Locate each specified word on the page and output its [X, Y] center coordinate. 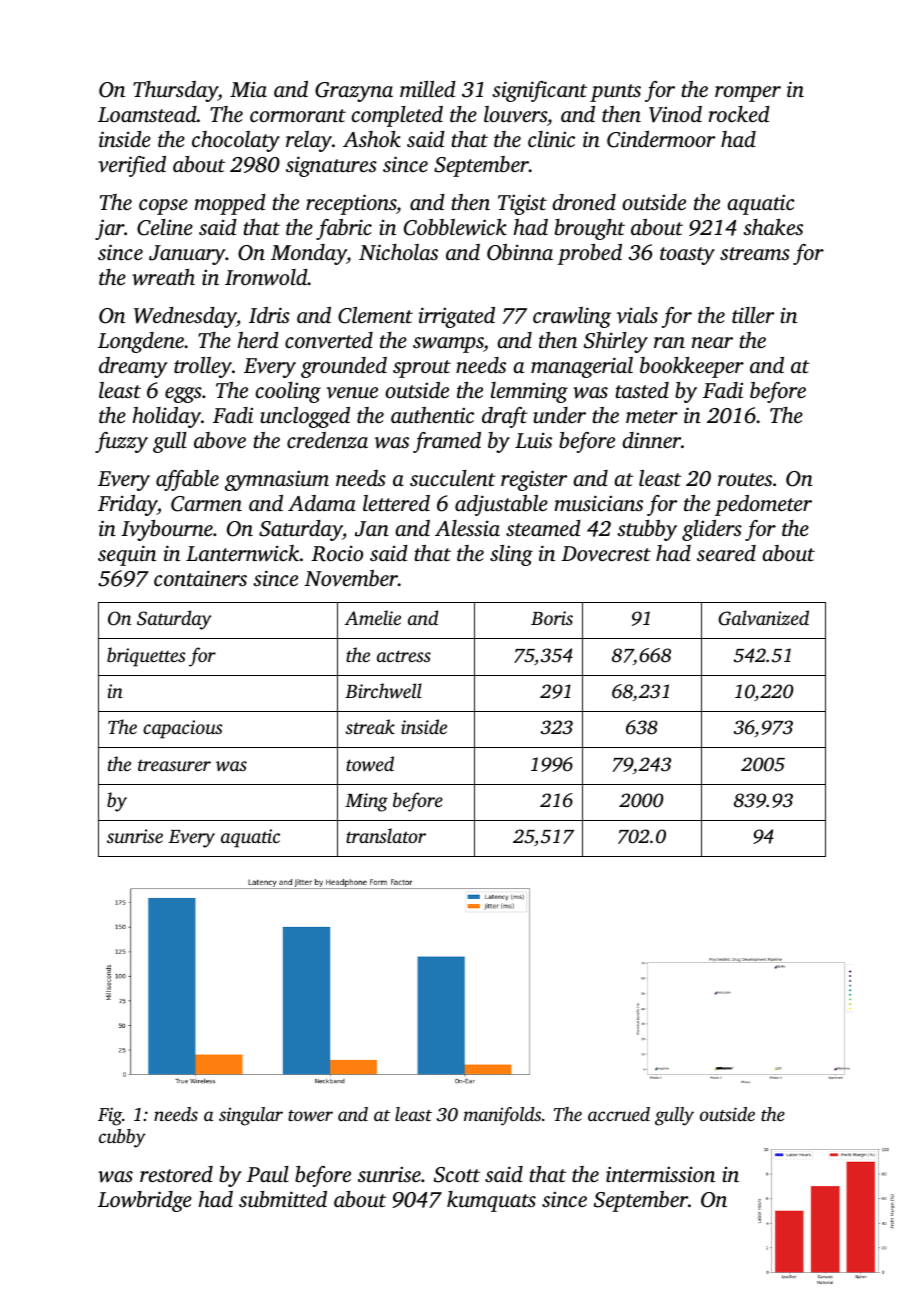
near [712, 342]
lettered [396, 503]
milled [428, 89]
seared [726, 553]
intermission [660, 1174]
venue [352, 393]
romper [748, 94]
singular [251, 1116]
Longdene [141, 342]
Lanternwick [242, 553]
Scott [457, 1175]
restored [176, 1174]
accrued [619, 1114]
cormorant [298, 115]
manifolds [502, 1116]
